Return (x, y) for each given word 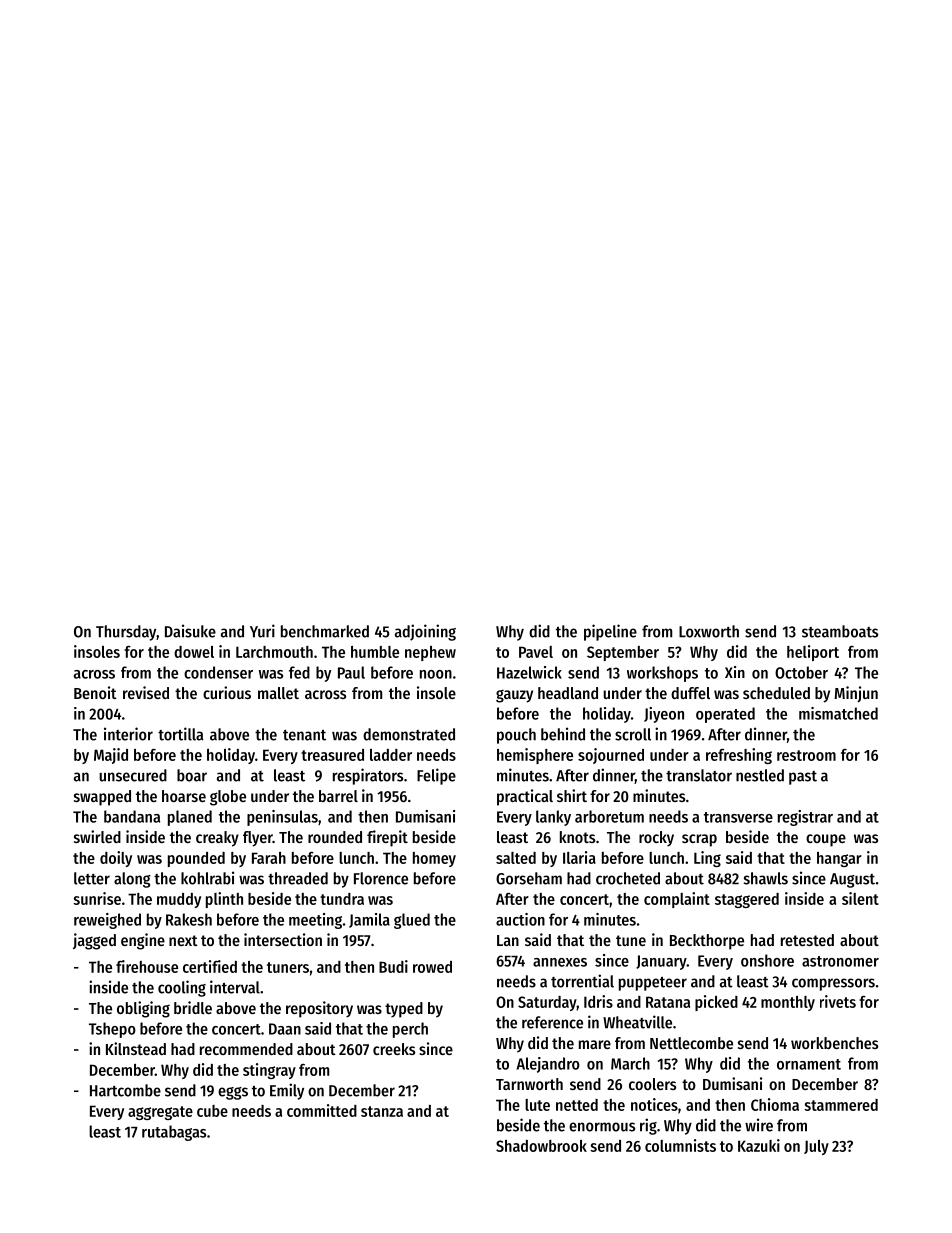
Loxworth (709, 631)
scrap (699, 840)
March (630, 1063)
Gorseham (529, 878)
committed (322, 1110)
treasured (332, 755)
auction (520, 919)
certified (210, 966)
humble (375, 652)
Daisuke (190, 631)
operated (725, 715)
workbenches (834, 1043)
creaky (217, 839)
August (852, 880)
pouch (516, 736)
